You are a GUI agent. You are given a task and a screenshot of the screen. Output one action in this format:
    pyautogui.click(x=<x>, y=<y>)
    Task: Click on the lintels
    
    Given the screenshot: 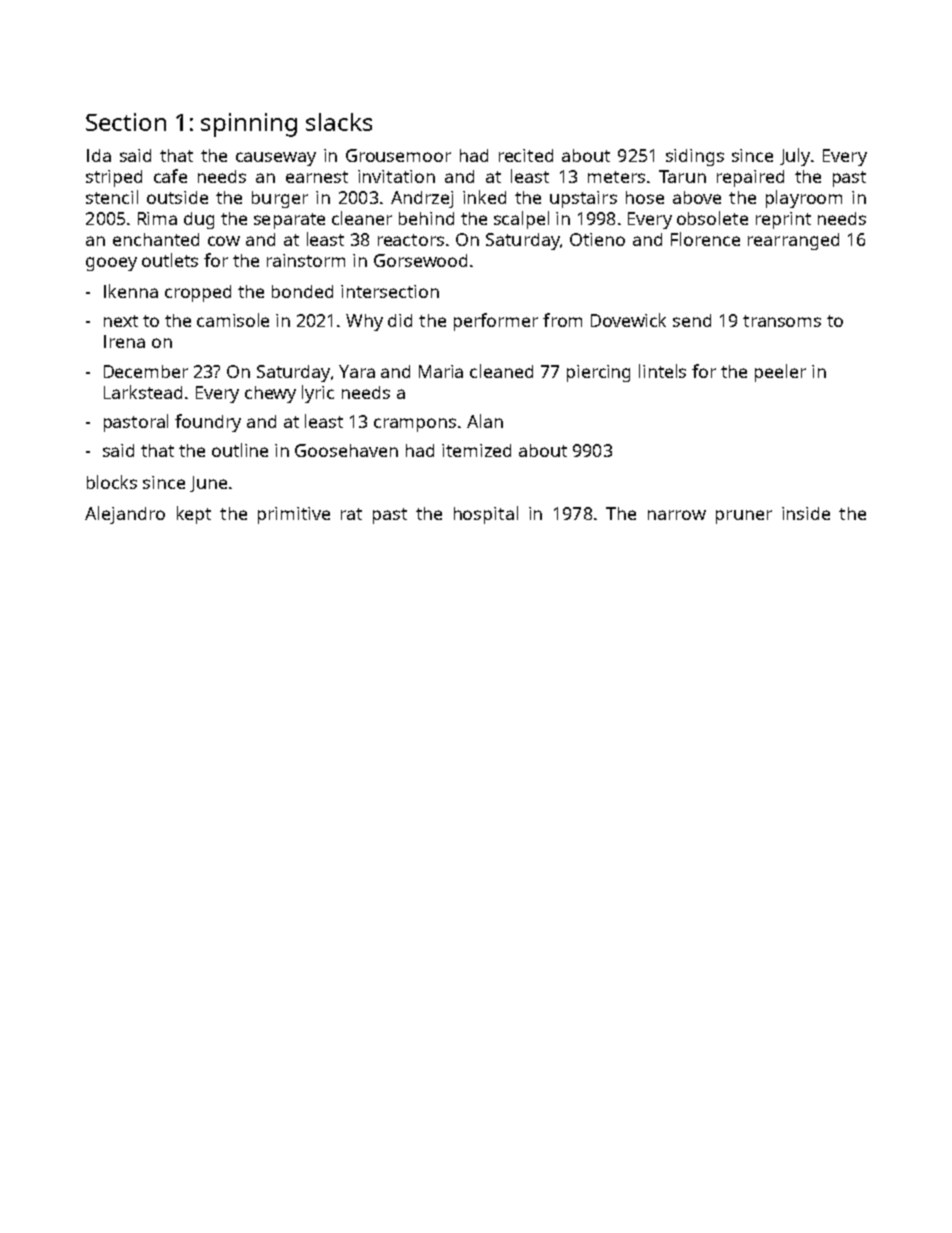 What is the action you would take?
    pyautogui.click(x=662, y=371)
